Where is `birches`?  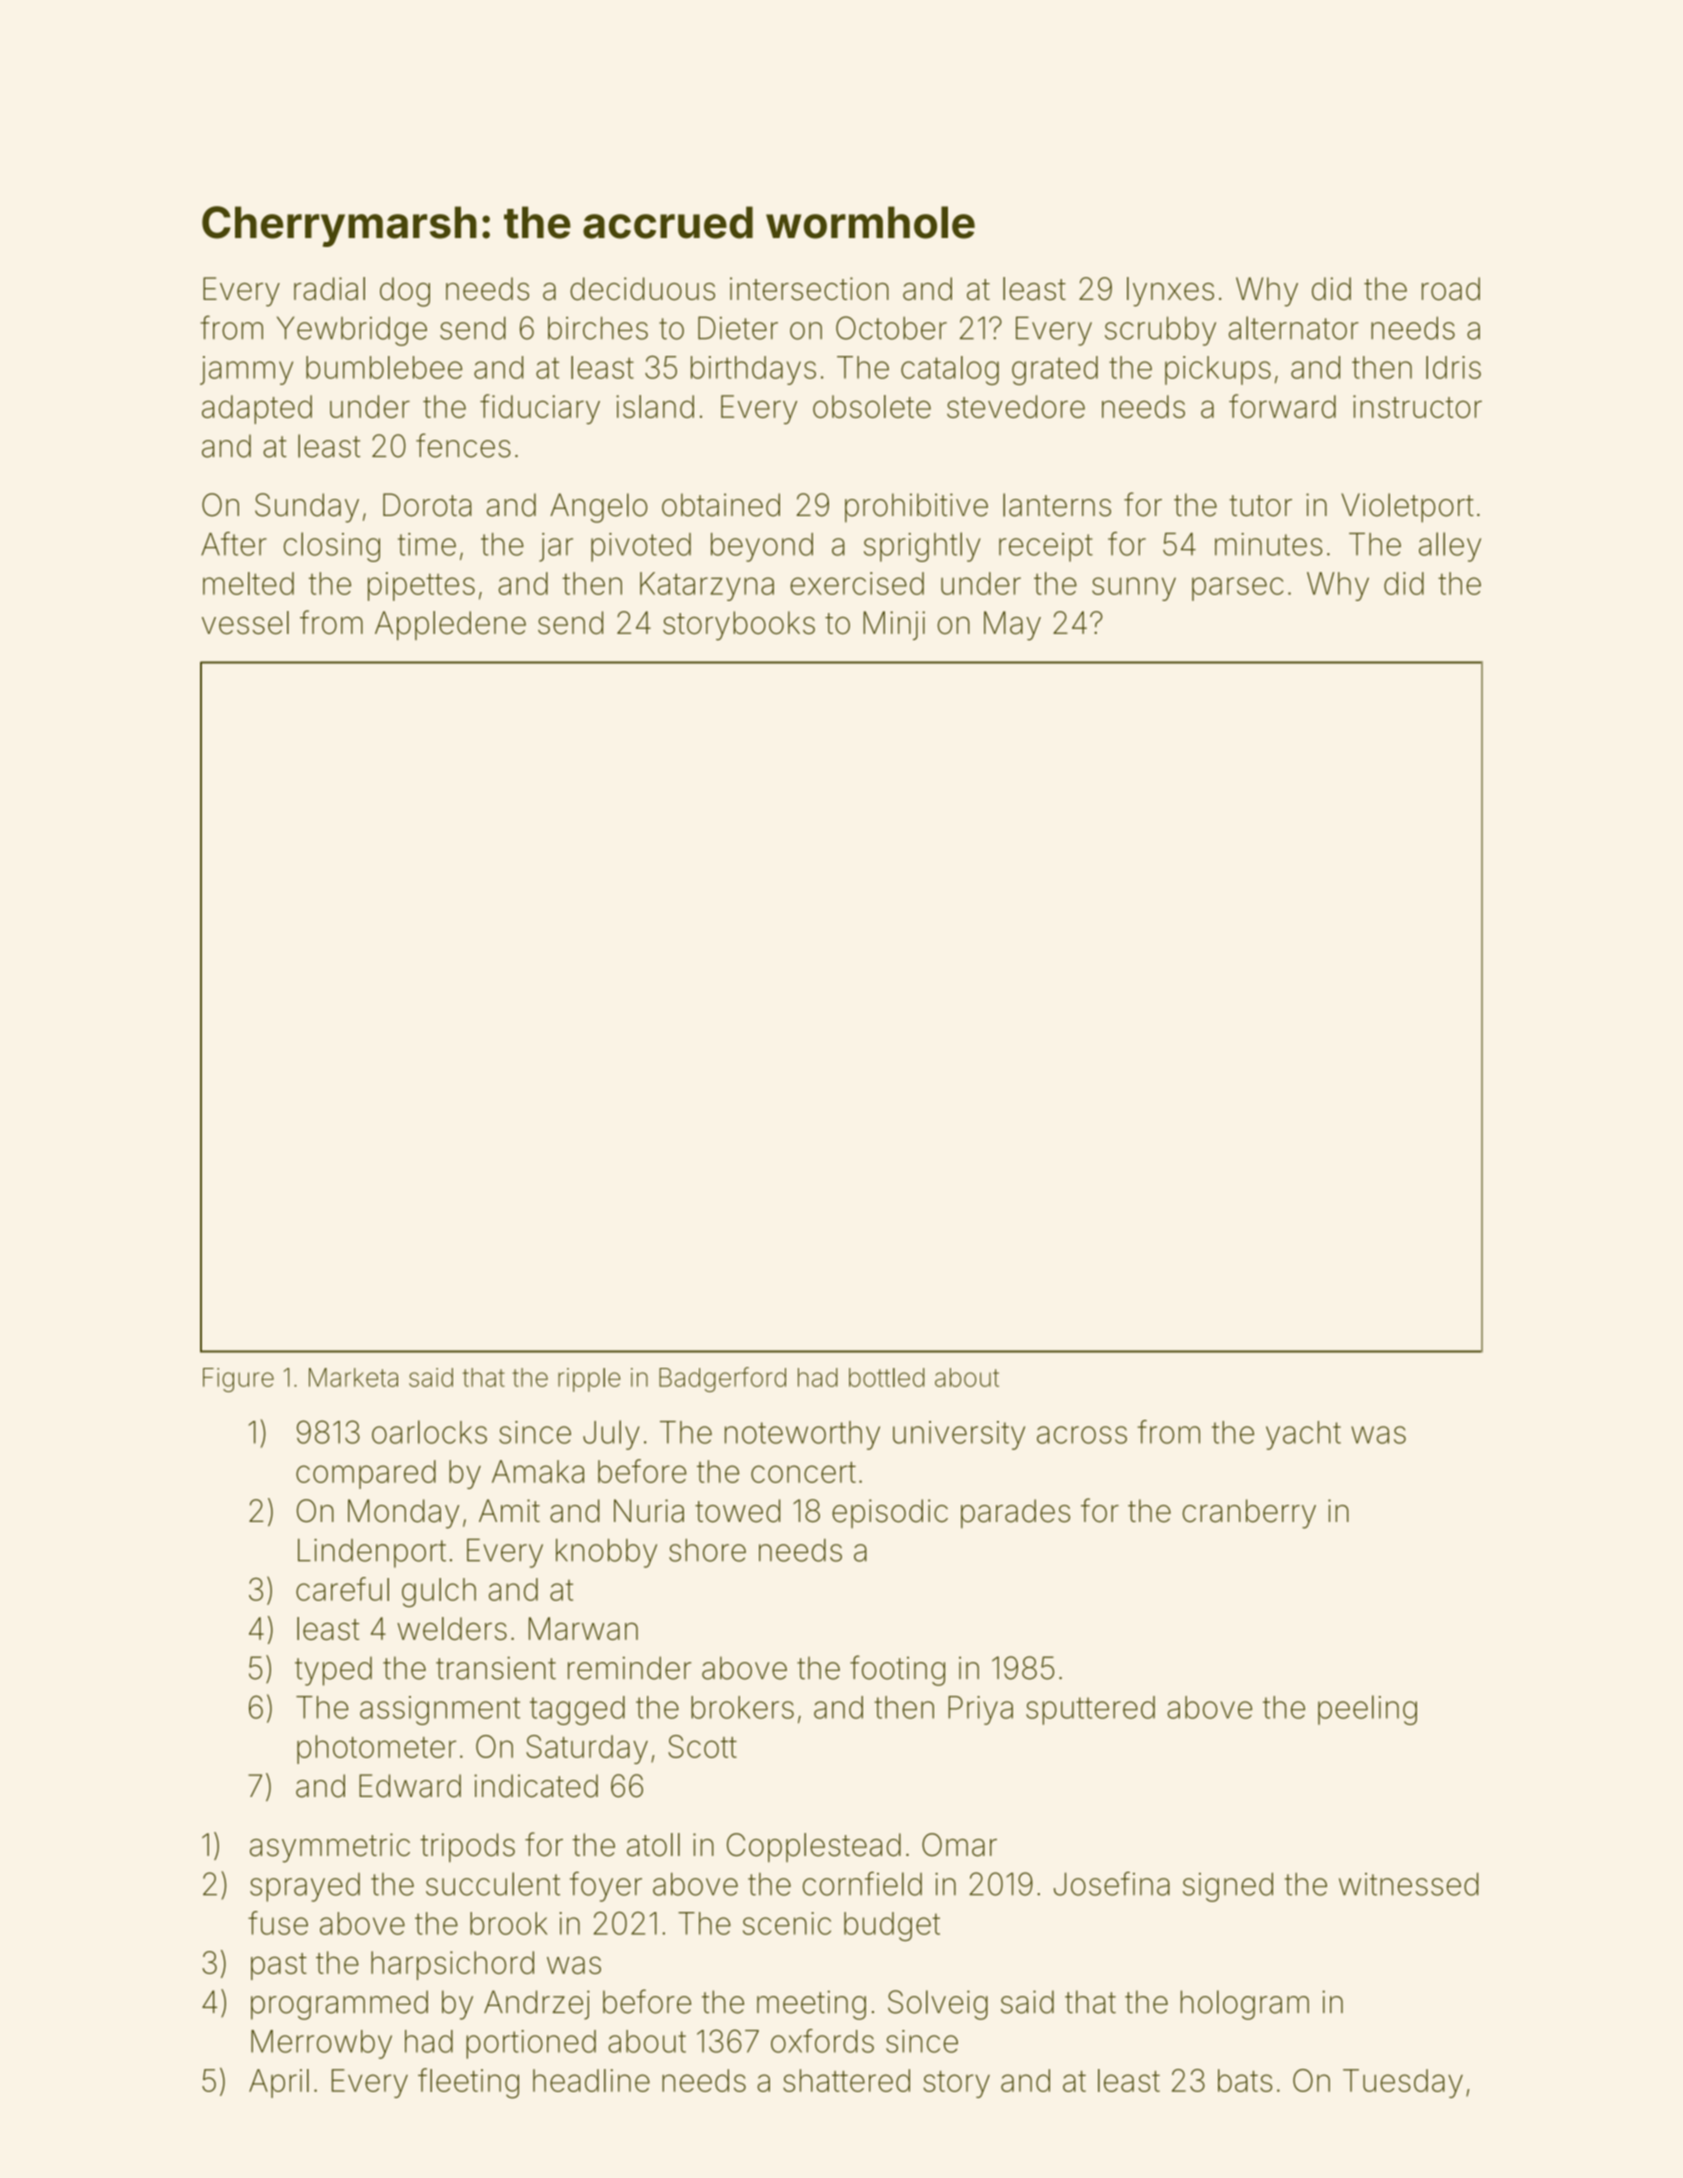
birches is located at coordinates (598, 328).
